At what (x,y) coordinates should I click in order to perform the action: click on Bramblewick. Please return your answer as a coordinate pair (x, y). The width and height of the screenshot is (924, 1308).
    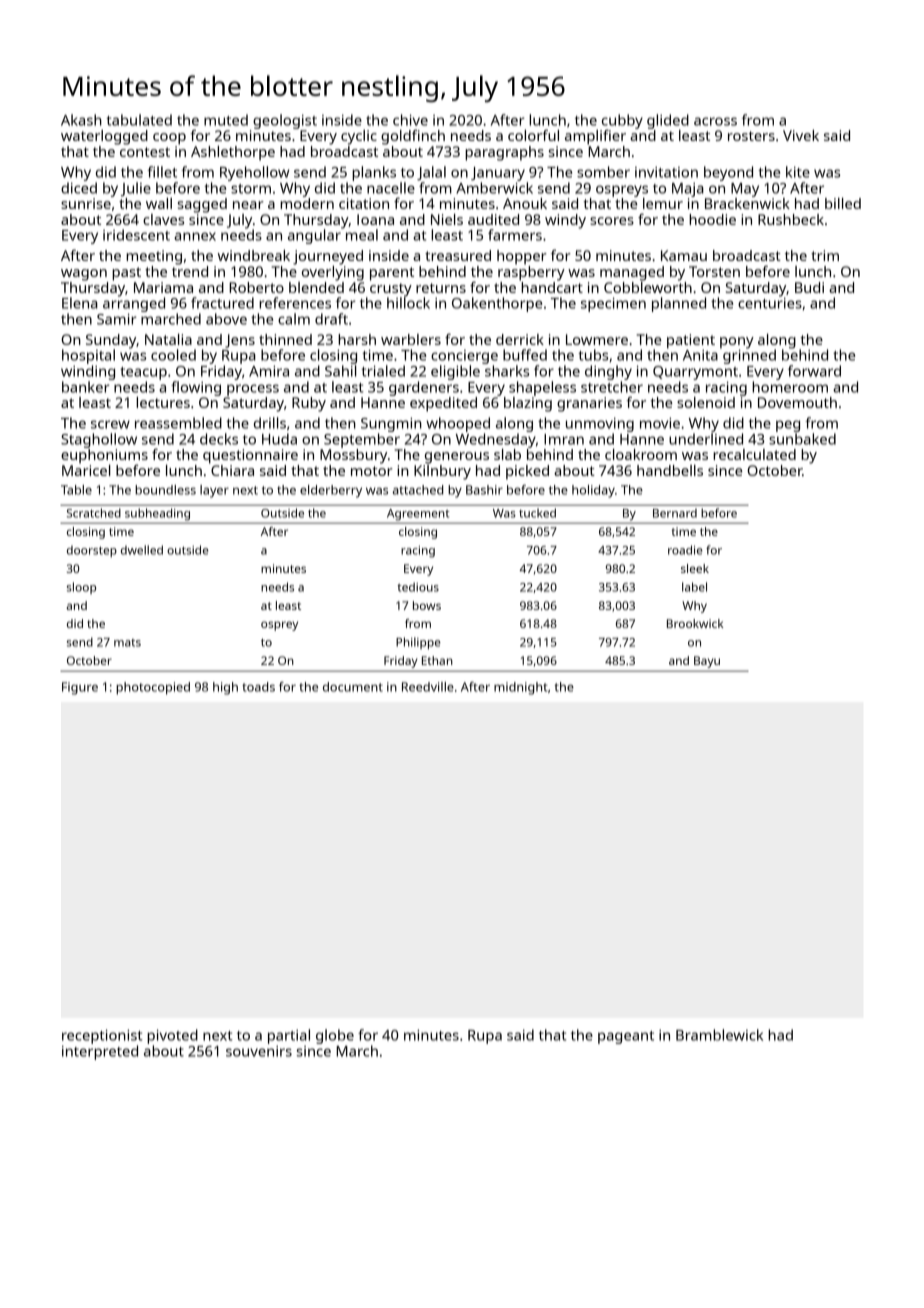
    Looking at the image, I should click on (719, 1035).
